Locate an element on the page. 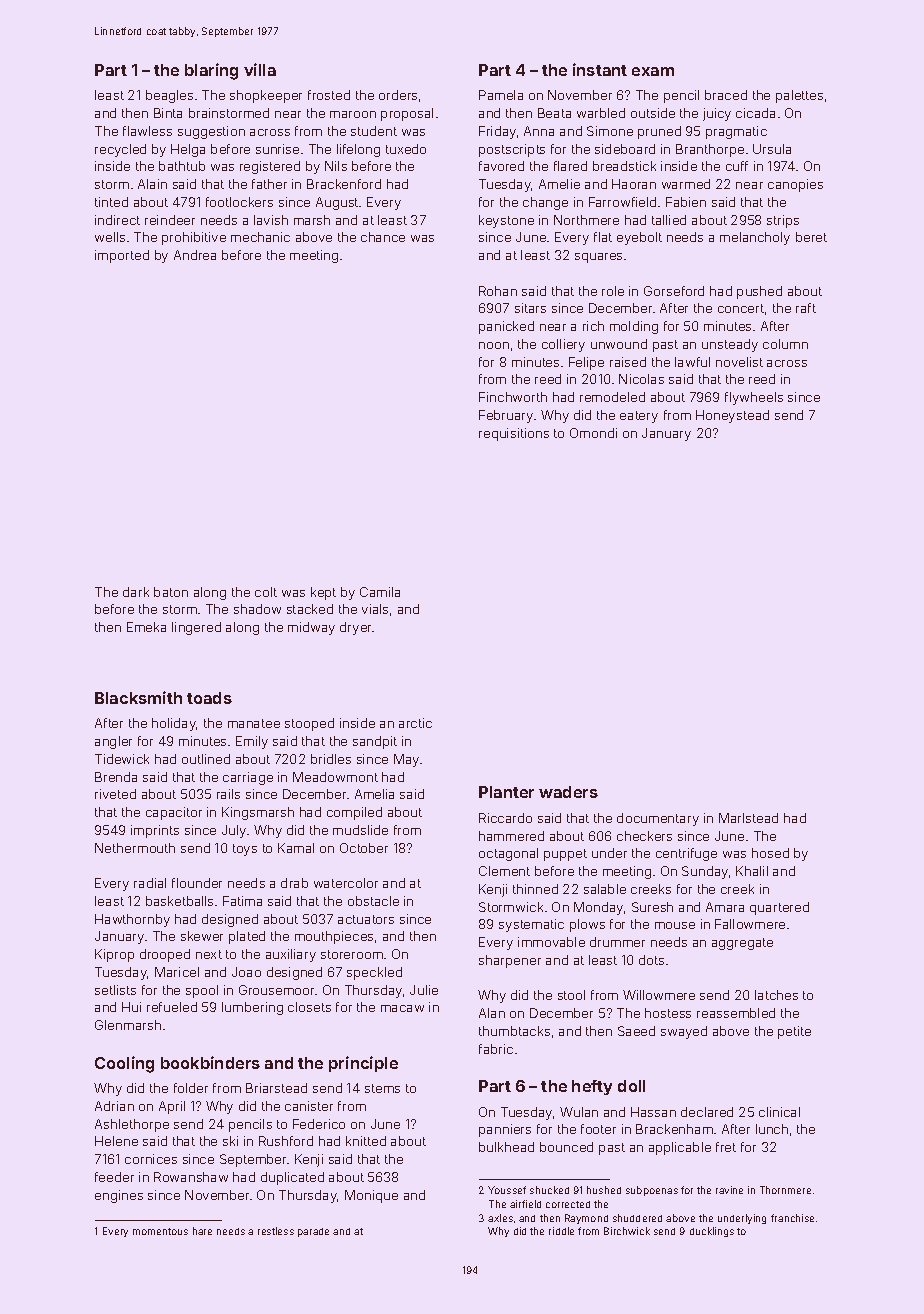 The image size is (924, 1314). Omondi is located at coordinates (593, 433).
